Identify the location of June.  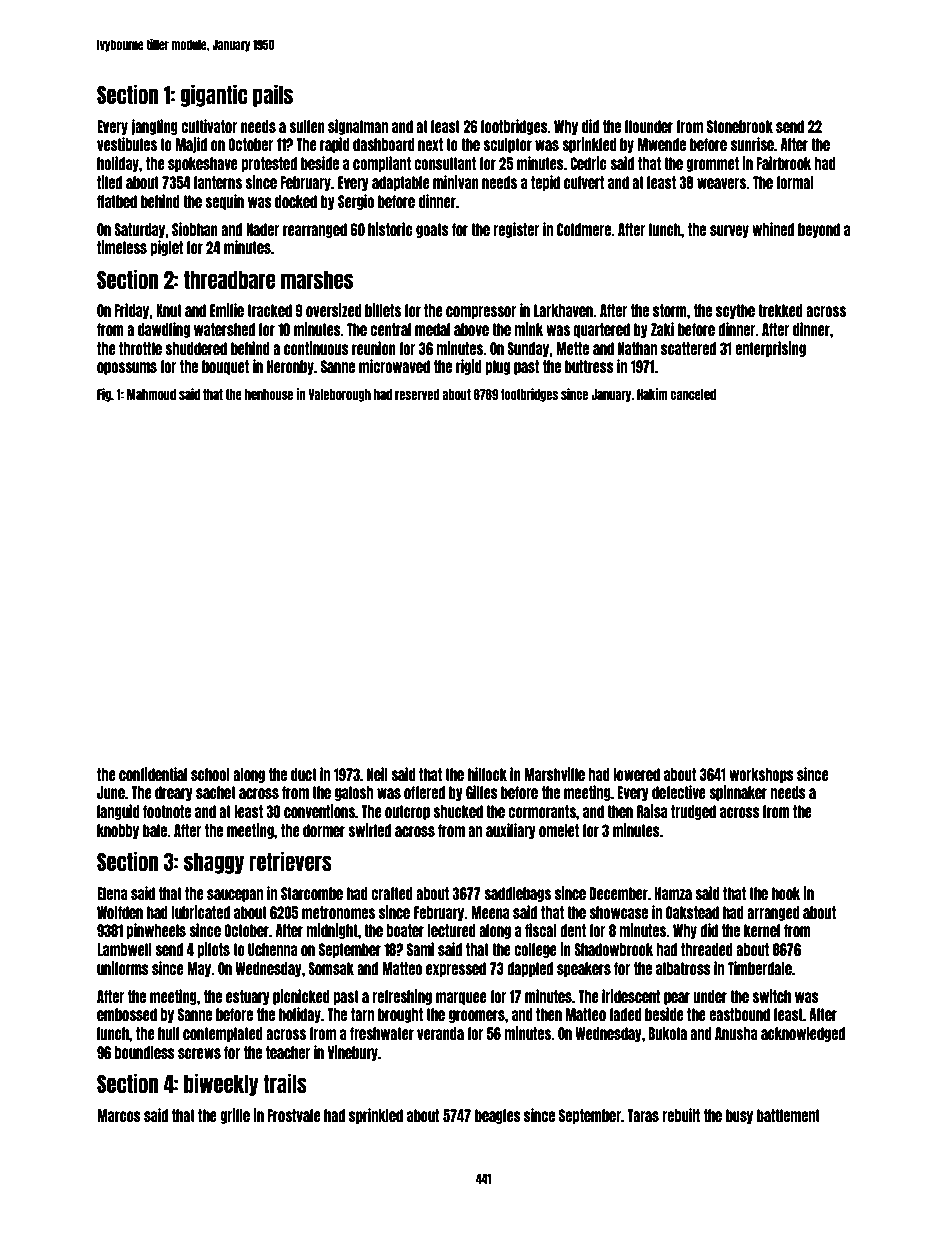
(111, 792).
